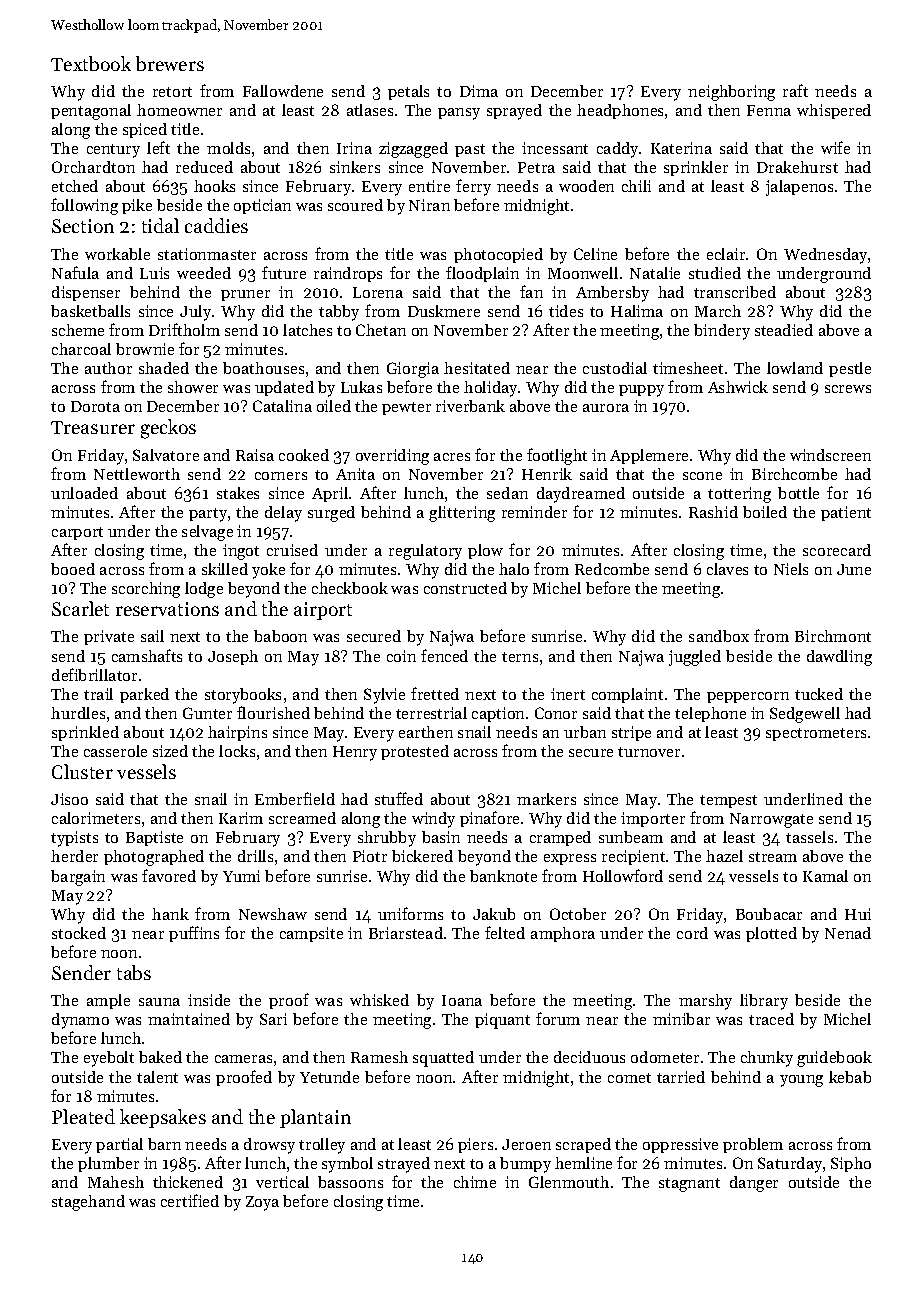 This screenshot has width=924, height=1308. I want to click on campsite, so click(311, 934).
